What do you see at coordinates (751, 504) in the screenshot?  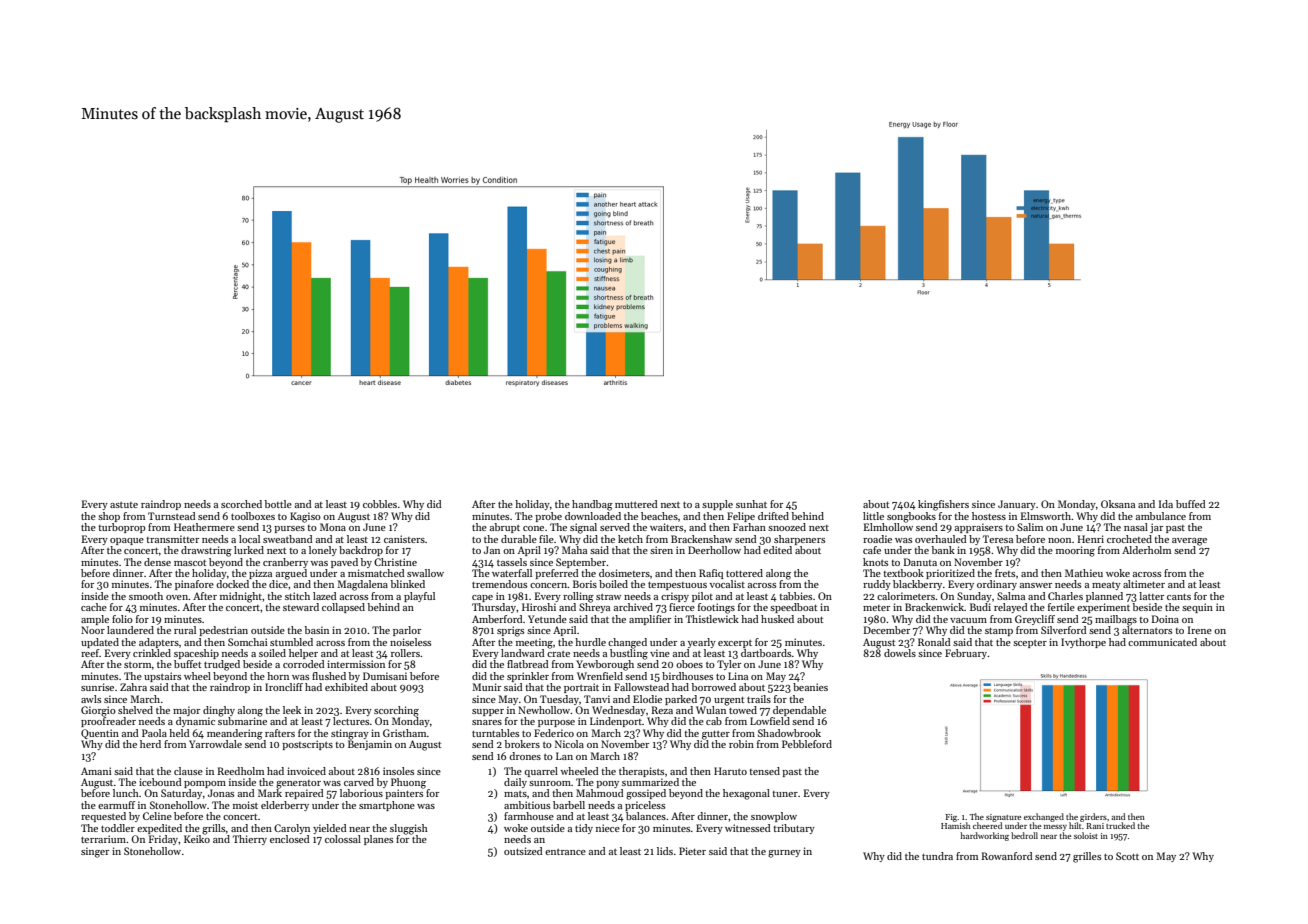 I see `sunhat` at bounding box center [751, 504].
